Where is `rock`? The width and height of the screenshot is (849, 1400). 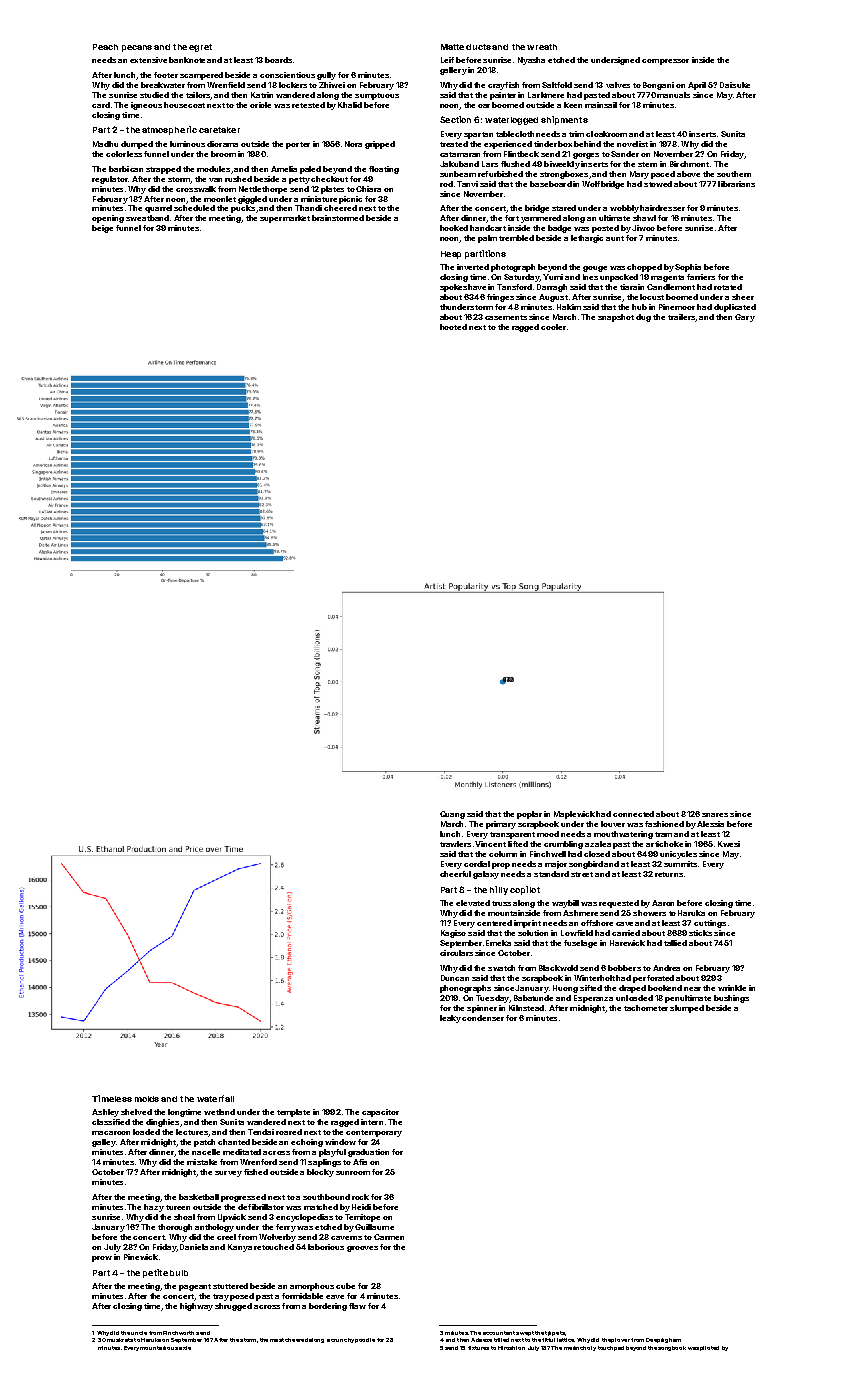 rock is located at coordinates (360, 1197).
